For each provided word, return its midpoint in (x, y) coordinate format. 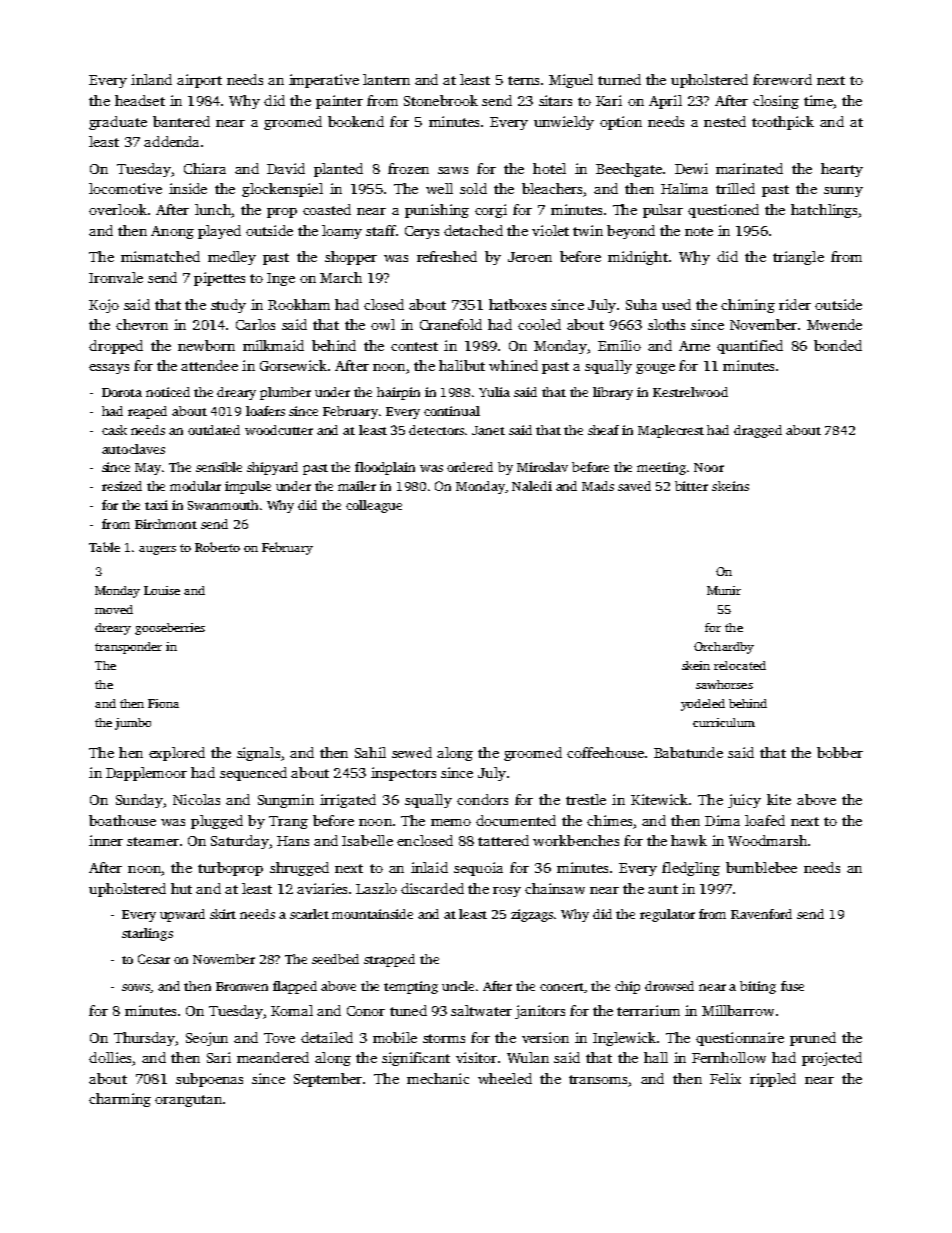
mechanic (438, 1078)
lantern (386, 79)
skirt (223, 914)
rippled (773, 1080)
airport (199, 81)
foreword (782, 79)
